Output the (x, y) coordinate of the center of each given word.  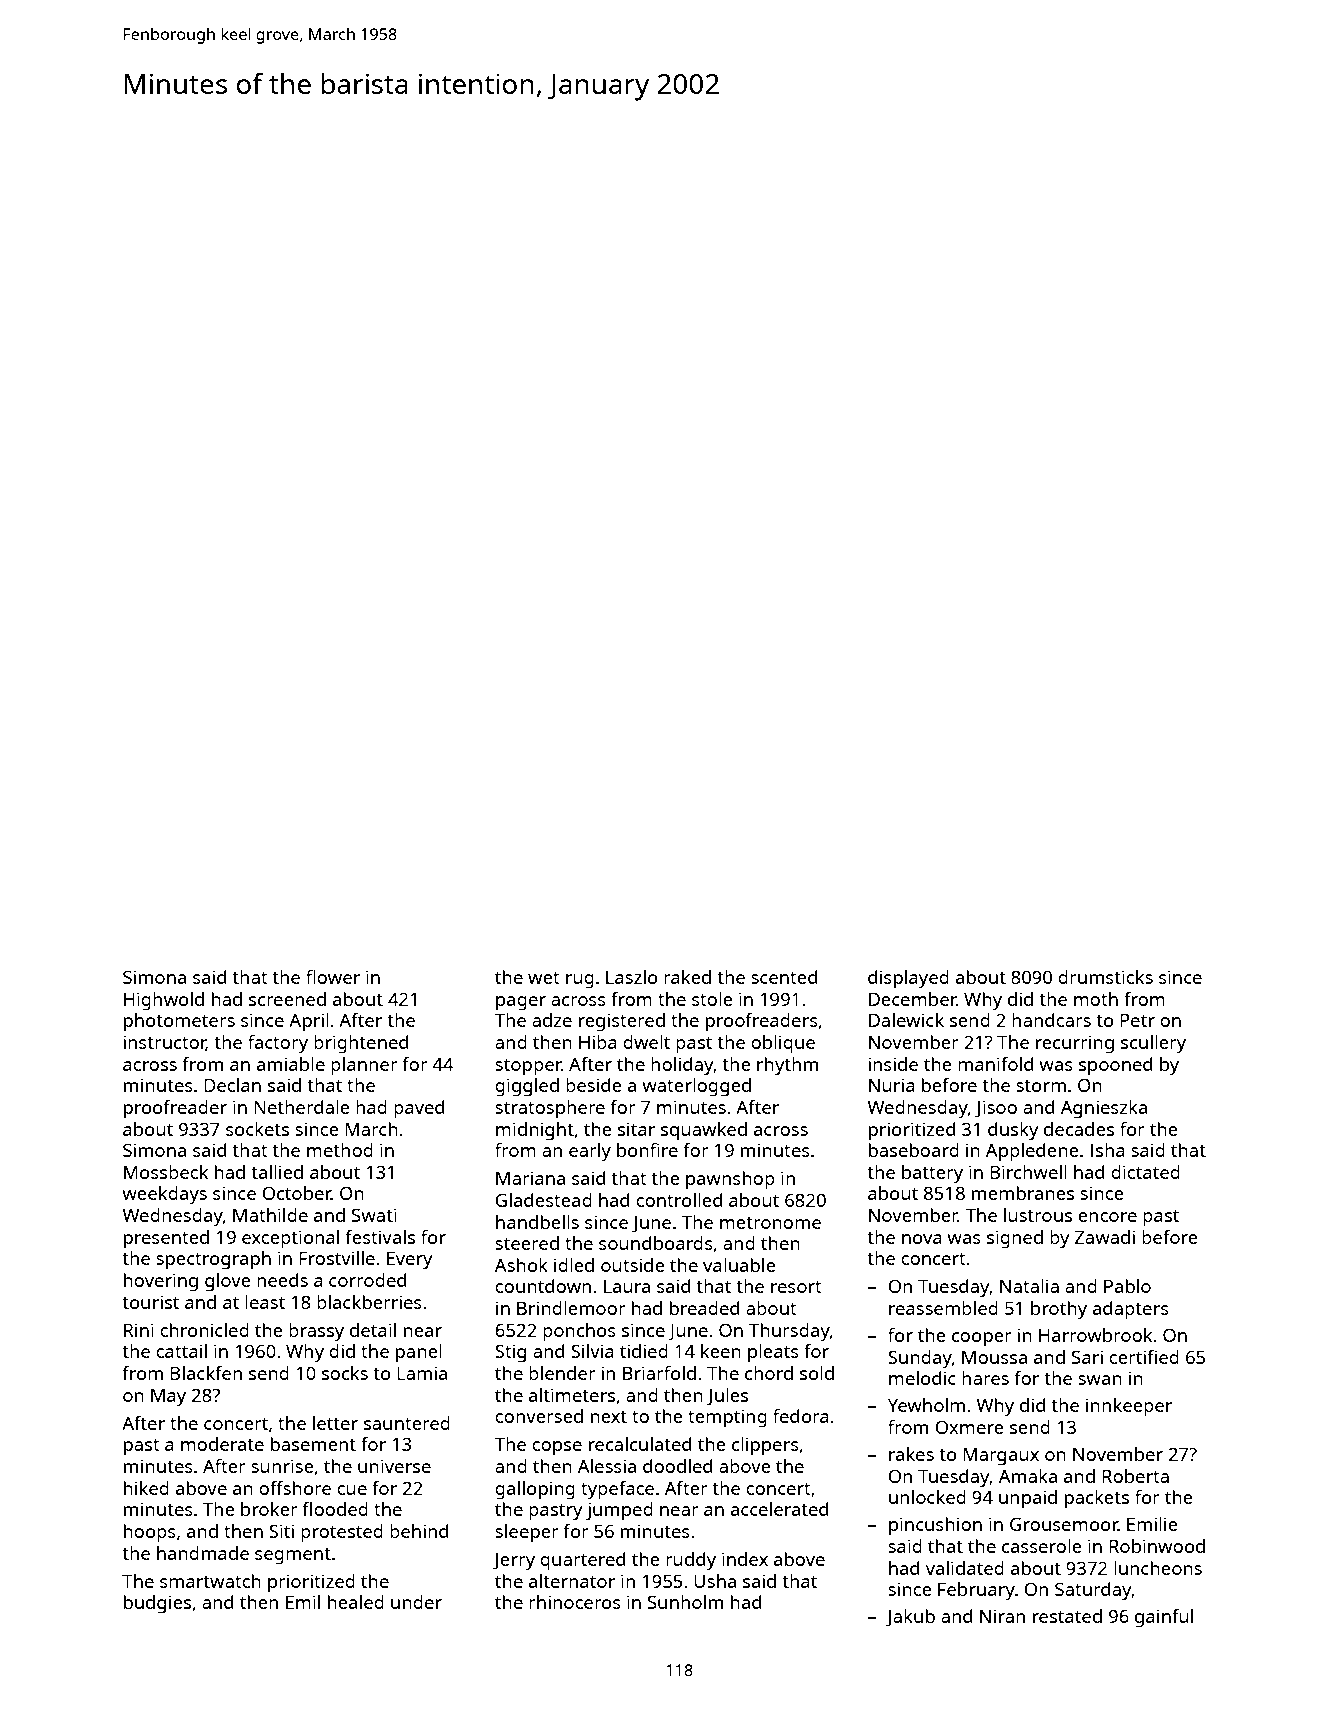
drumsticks (1105, 977)
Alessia (607, 1466)
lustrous (1038, 1215)
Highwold (164, 1001)
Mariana (530, 1178)
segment (293, 1556)
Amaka (1028, 1476)
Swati (374, 1215)
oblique (783, 1044)
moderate (222, 1444)
